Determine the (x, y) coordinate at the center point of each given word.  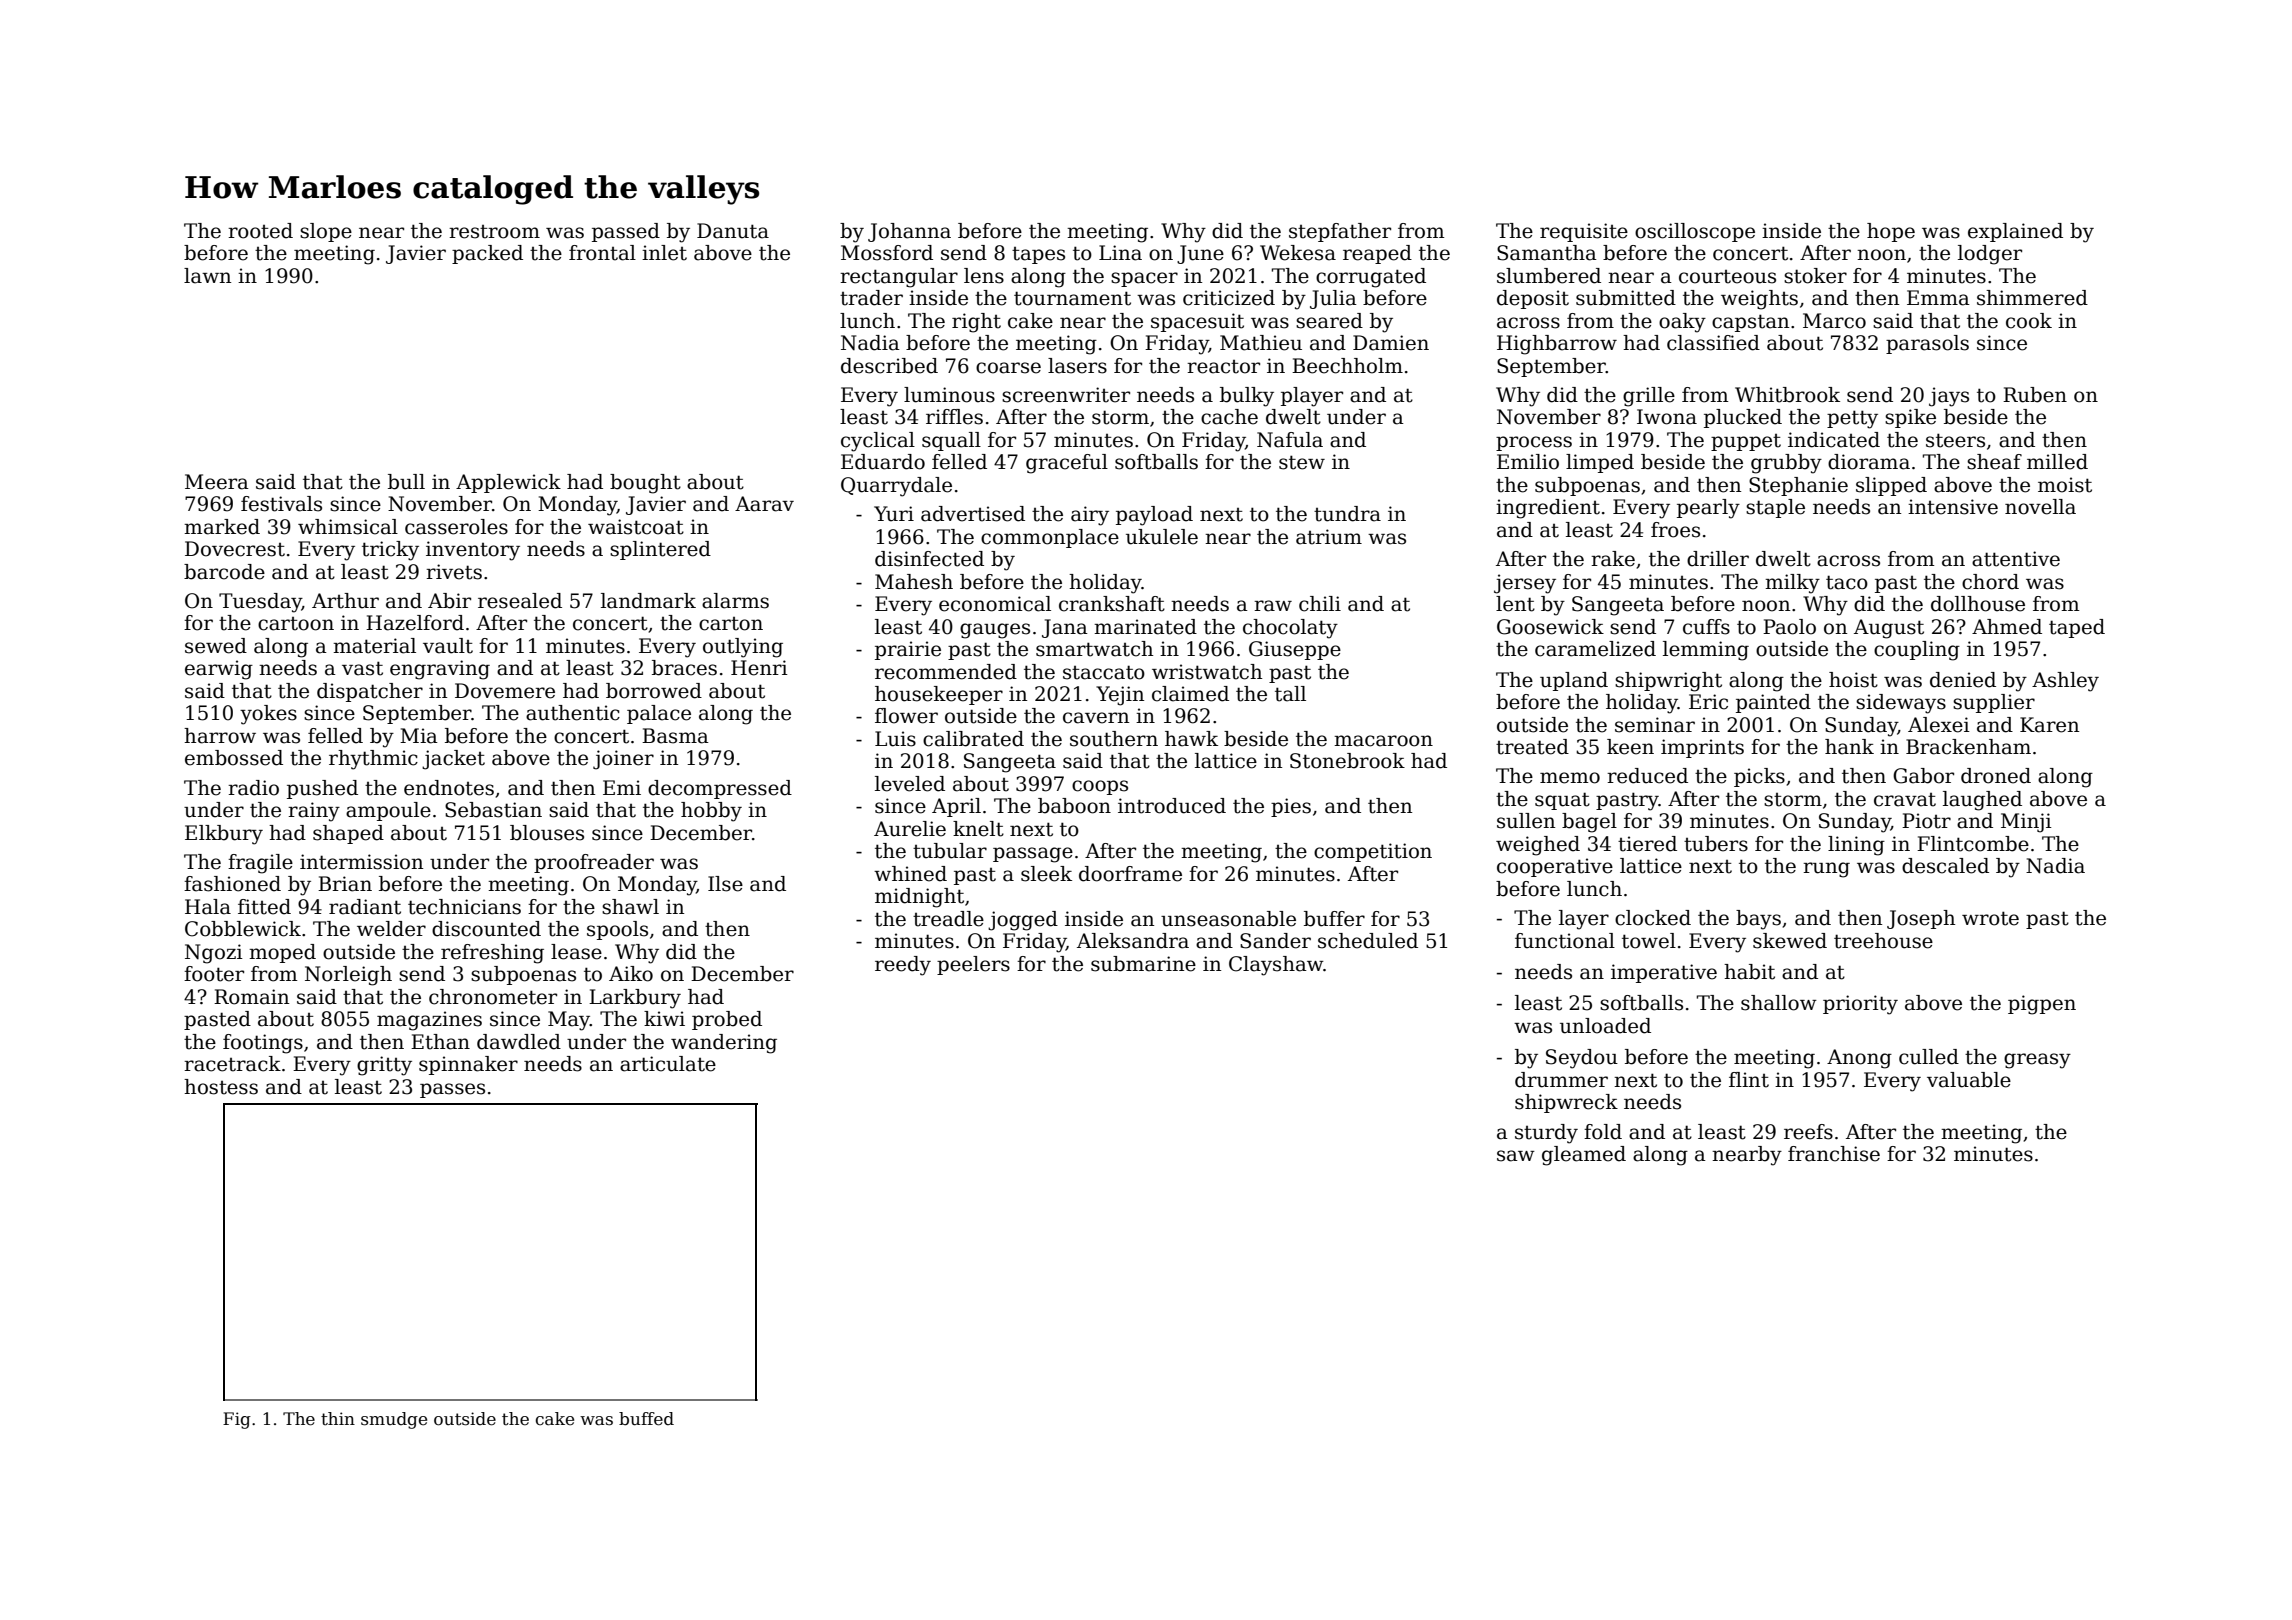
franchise (1834, 1154)
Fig (237, 1420)
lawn (207, 276)
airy (1090, 516)
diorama (1869, 462)
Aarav (764, 504)
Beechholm (1347, 366)
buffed (646, 1419)
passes (452, 1090)
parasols (1927, 344)
